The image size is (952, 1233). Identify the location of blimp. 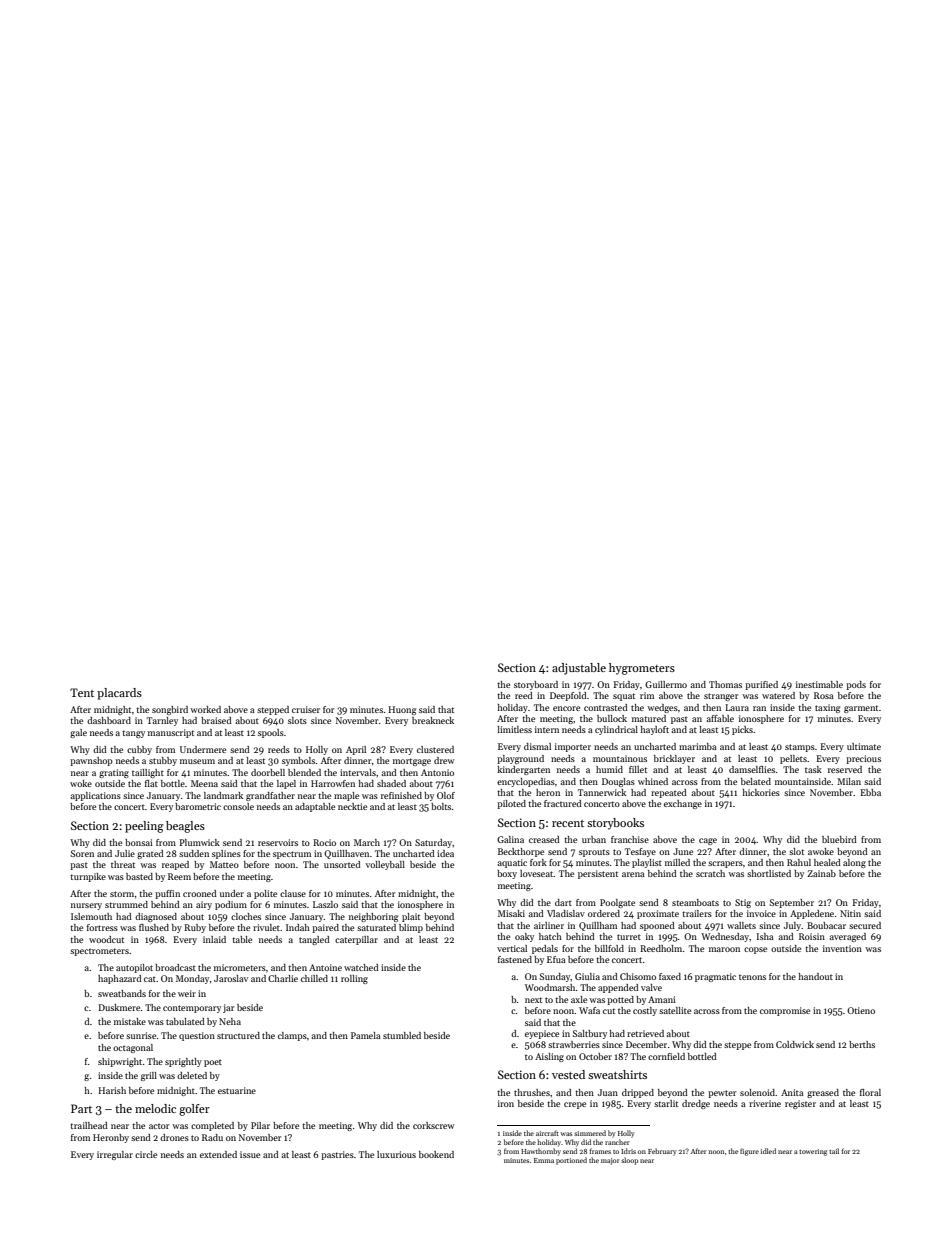
(411, 928).
